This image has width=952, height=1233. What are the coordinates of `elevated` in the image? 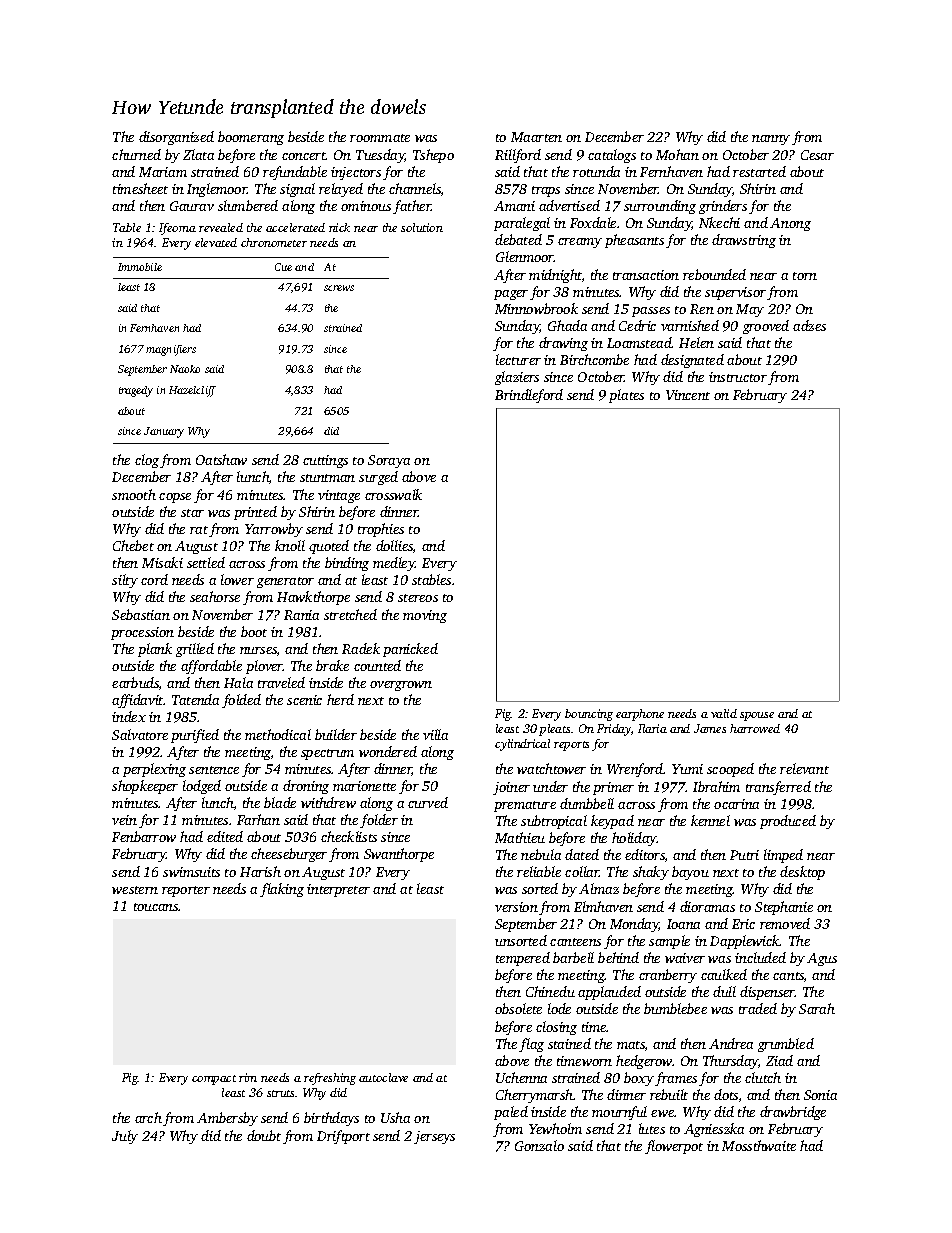 It's located at (216, 242).
